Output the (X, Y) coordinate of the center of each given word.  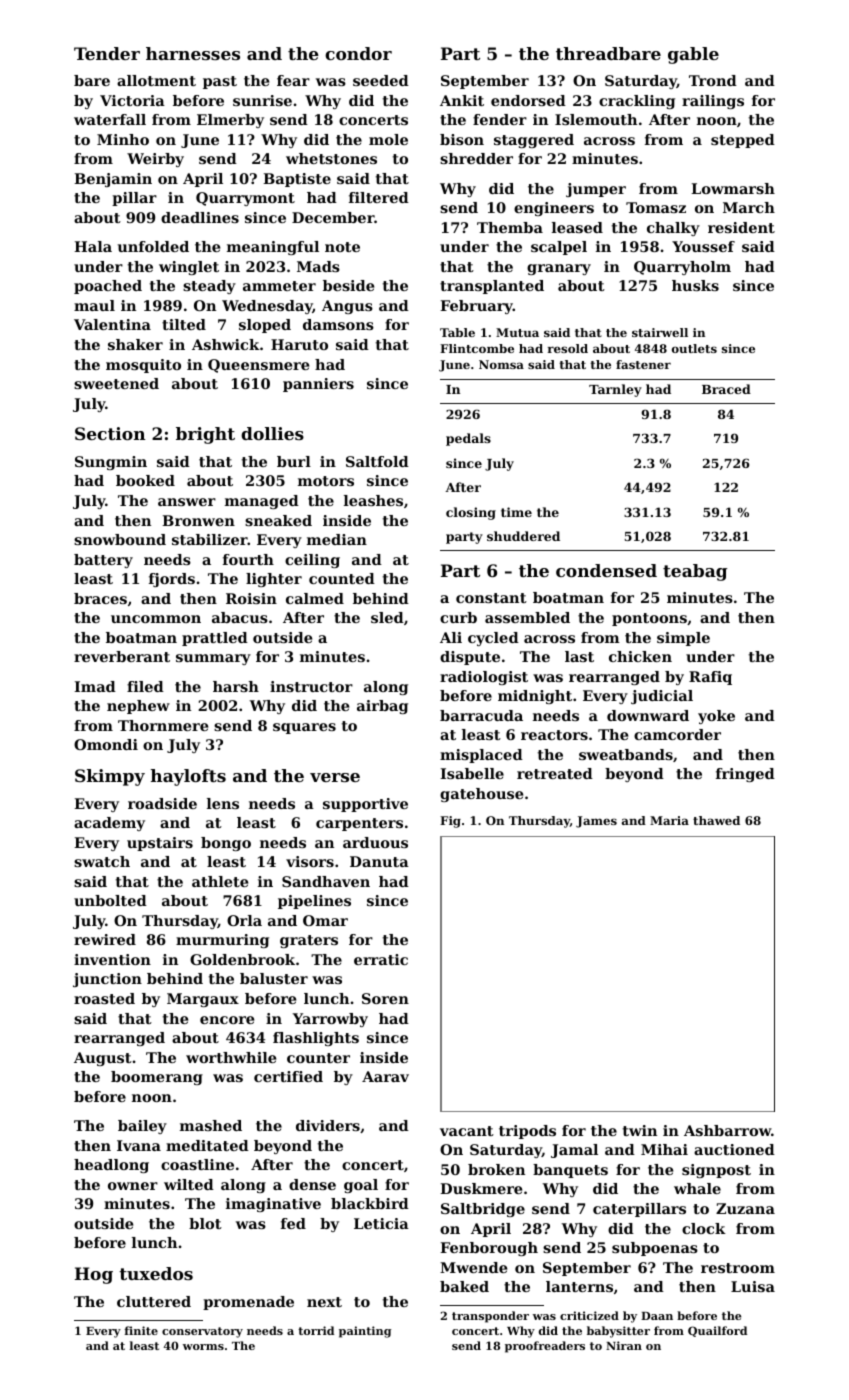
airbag (382, 707)
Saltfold (377, 461)
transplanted (492, 287)
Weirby (155, 160)
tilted (184, 324)
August (103, 1059)
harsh (236, 686)
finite (141, 1330)
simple (683, 639)
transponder (490, 1317)
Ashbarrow (727, 1130)
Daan (657, 1316)
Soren (385, 998)
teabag (695, 572)
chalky (673, 229)
